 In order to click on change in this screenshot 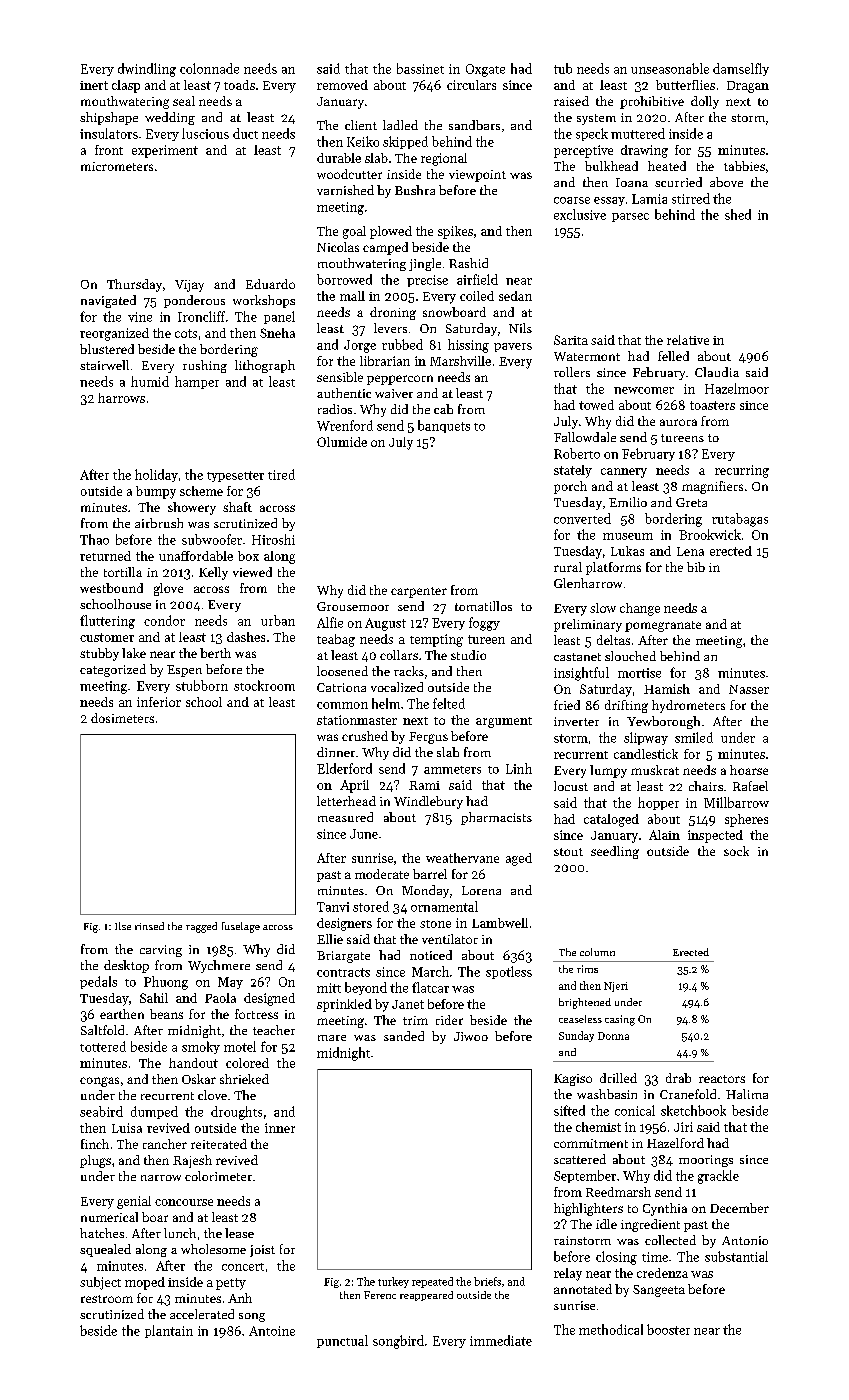, I will do `click(640, 609)`.
